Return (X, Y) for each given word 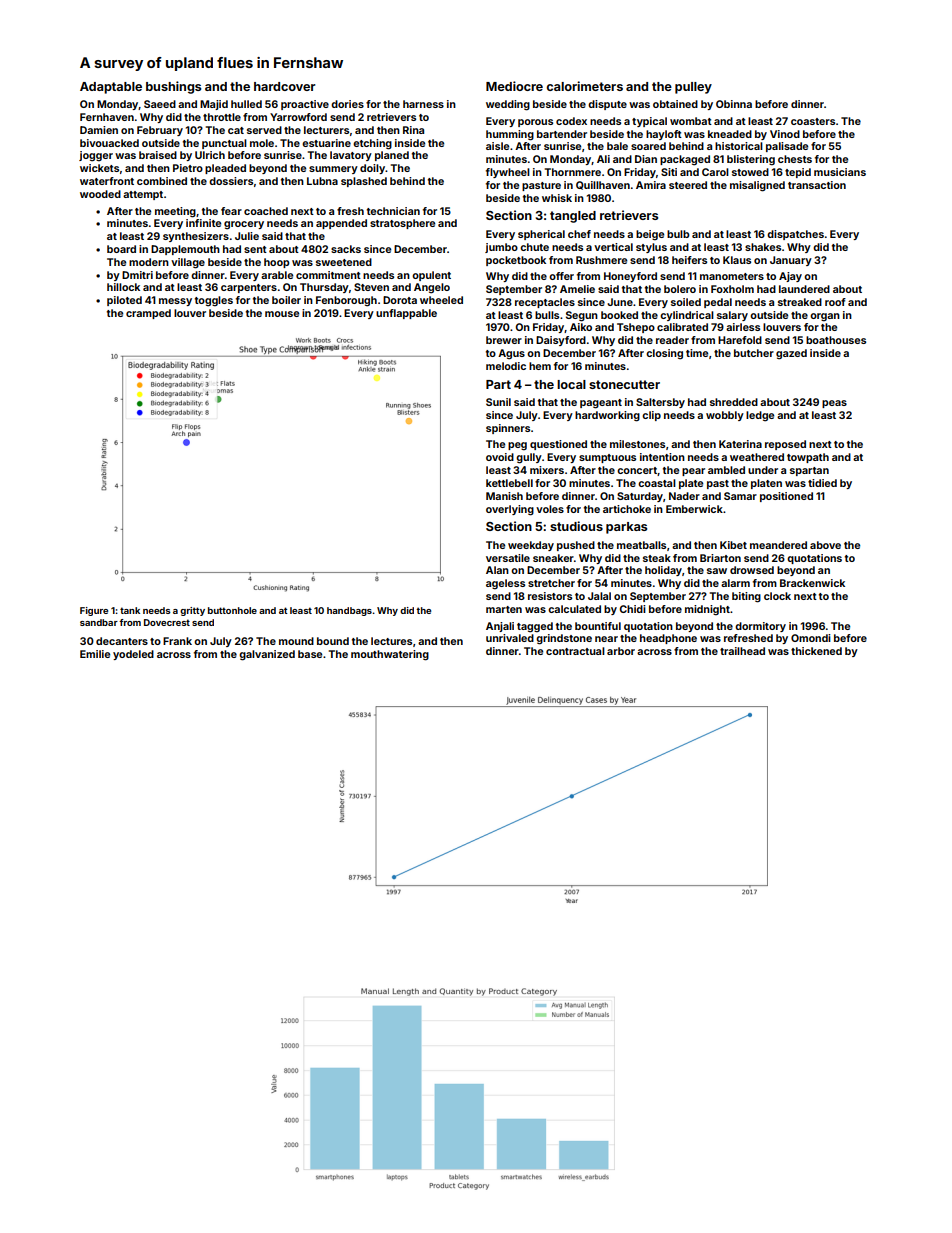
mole (262, 143)
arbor (621, 651)
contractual (575, 651)
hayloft (664, 135)
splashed (364, 182)
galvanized (267, 655)
